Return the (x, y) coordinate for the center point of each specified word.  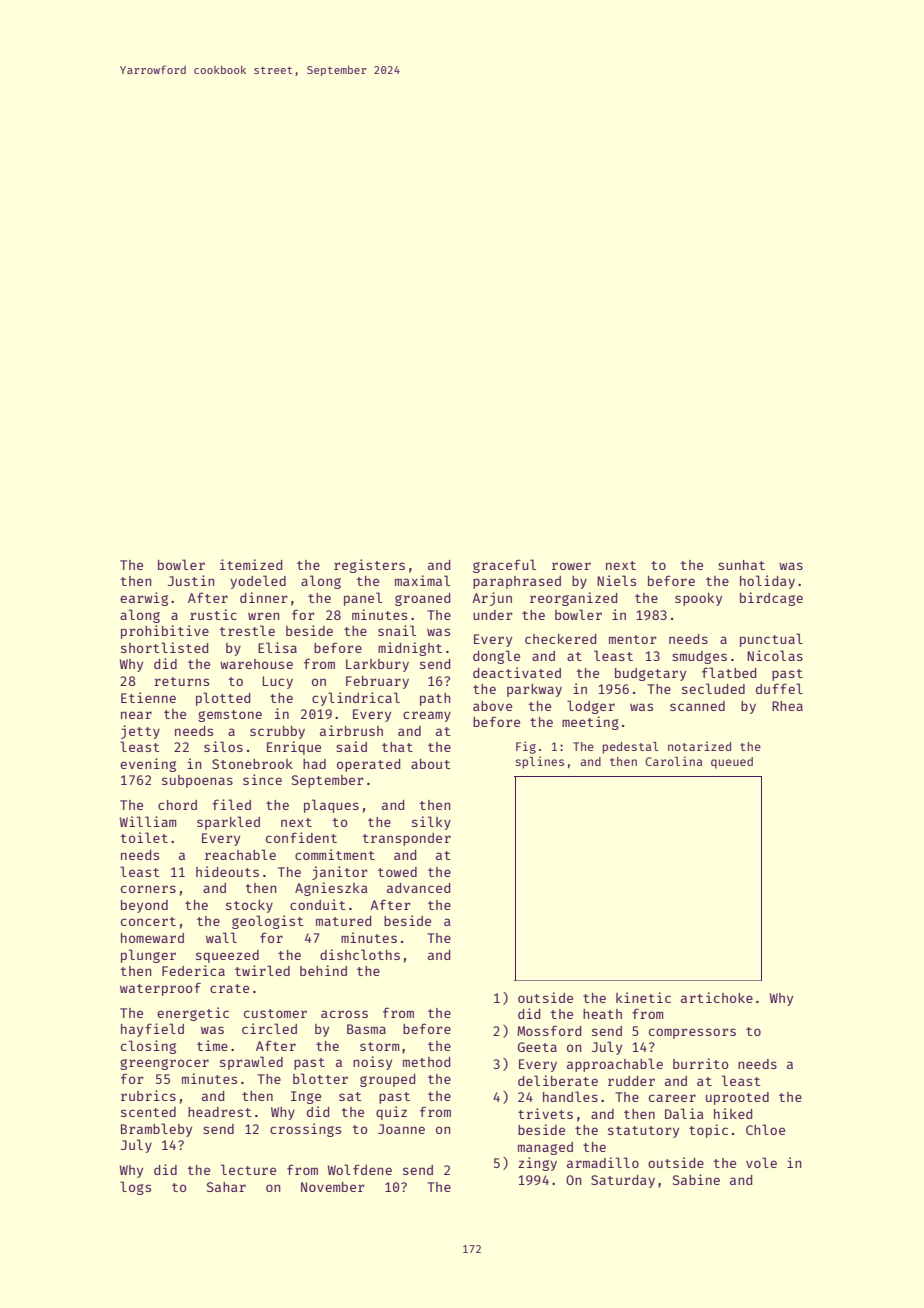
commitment (335, 854)
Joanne (401, 1129)
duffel (779, 688)
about (430, 764)
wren (263, 616)
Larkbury (377, 665)
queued (732, 763)
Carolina (674, 761)
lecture (248, 1169)
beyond (144, 906)
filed (231, 804)
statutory (643, 1132)
